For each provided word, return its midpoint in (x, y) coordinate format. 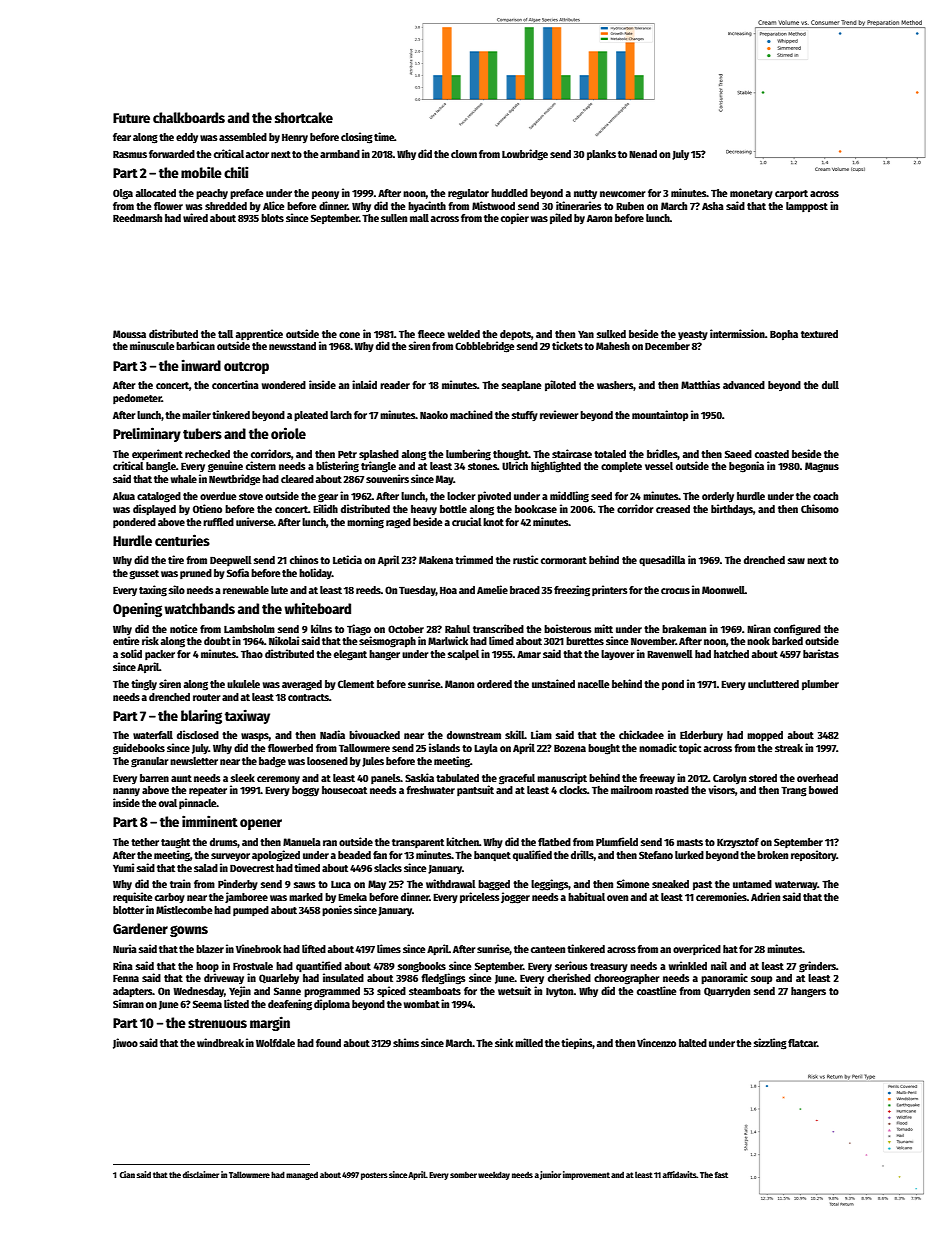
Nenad (643, 154)
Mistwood (493, 205)
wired (195, 217)
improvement (586, 1175)
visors (722, 789)
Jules (373, 762)
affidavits (680, 1174)
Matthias (700, 384)
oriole (288, 433)
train (180, 883)
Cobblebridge (484, 347)
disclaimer (201, 1174)
